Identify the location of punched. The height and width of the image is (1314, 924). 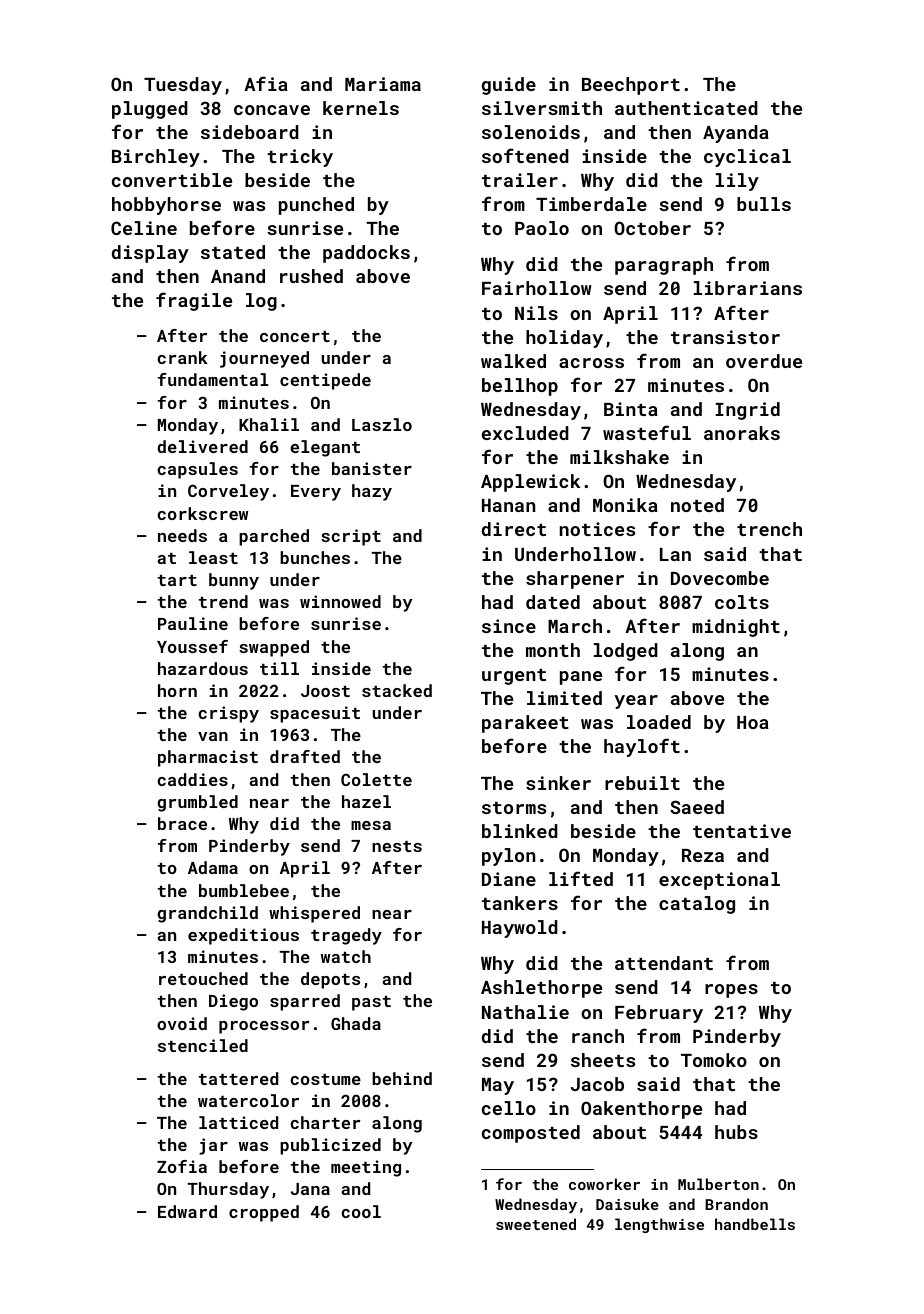
(316, 206).
